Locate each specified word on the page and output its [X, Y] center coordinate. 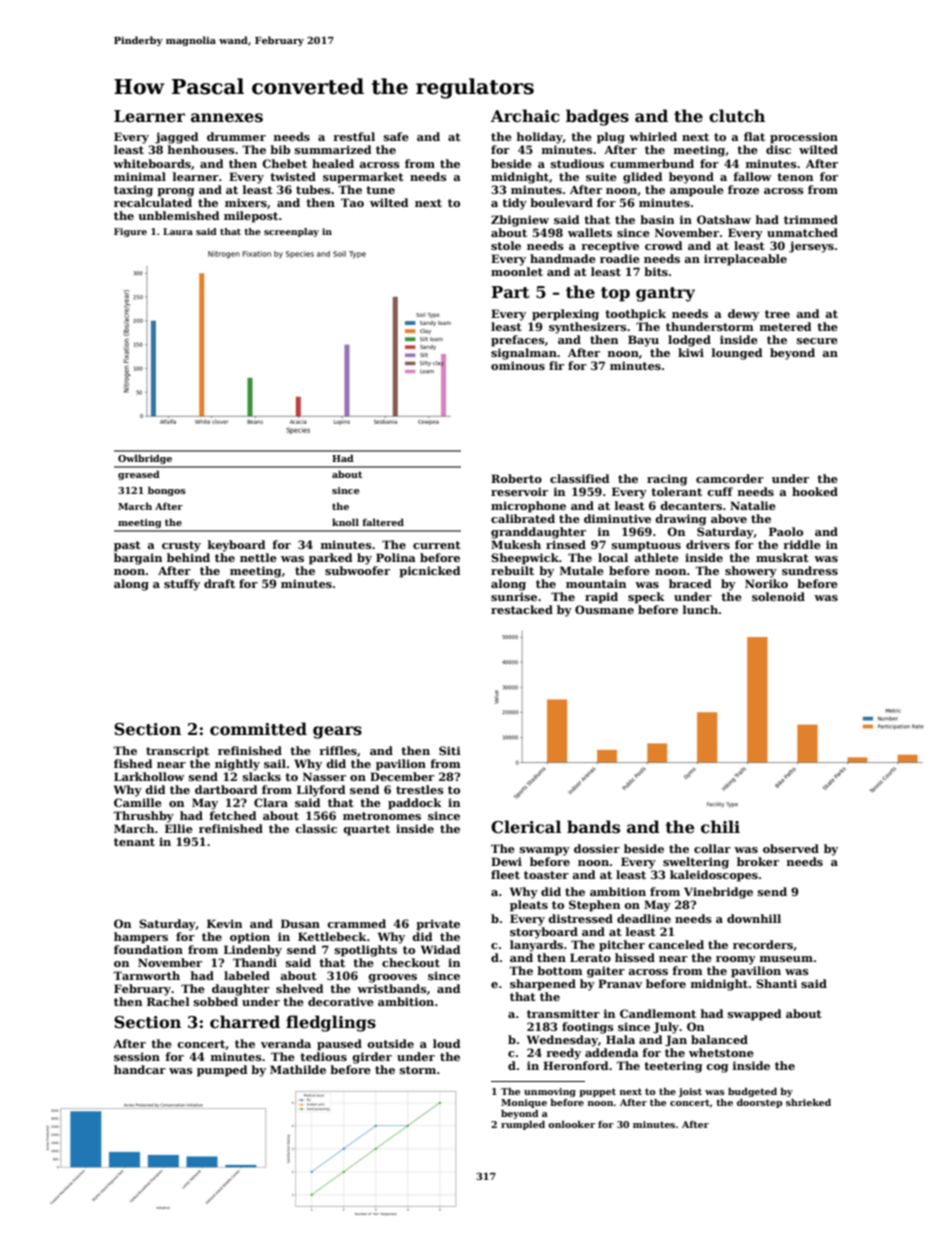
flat [754, 136]
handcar [140, 1069]
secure [817, 341]
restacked [522, 609]
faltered [383, 522]
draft [219, 583]
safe [396, 136]
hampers [141, 938]
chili [720, 827]
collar [712, 848]
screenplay [291, 232]
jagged [177, 138]
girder [372, 1058]
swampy [545, 851]
